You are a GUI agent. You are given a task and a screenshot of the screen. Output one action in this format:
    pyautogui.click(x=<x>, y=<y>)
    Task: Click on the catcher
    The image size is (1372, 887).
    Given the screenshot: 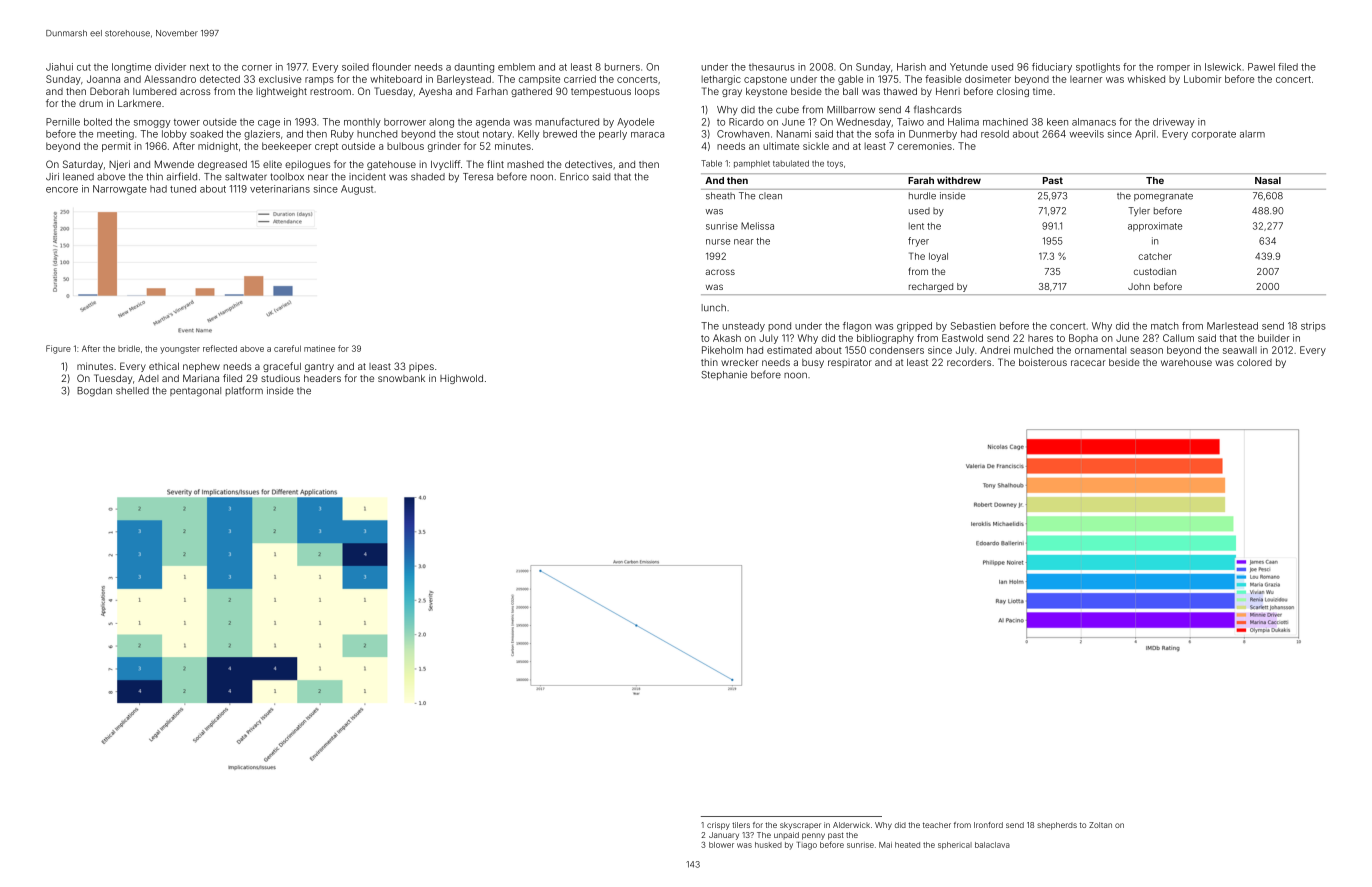 What is the action you would take?
    pyautogui.click(x=1155, y=256)
